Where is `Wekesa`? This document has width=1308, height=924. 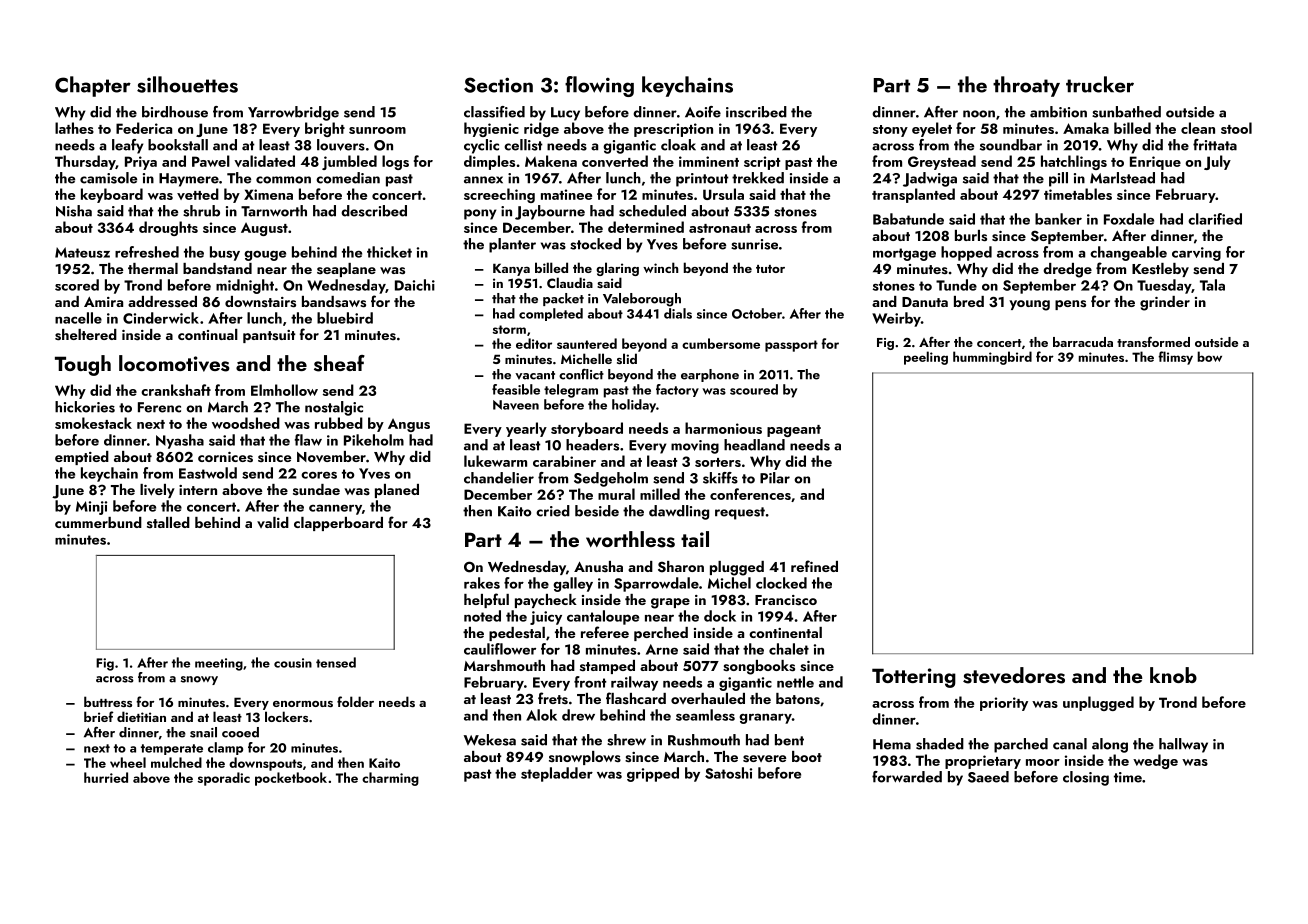
Wekesa is located at coordinates (490, 740).
